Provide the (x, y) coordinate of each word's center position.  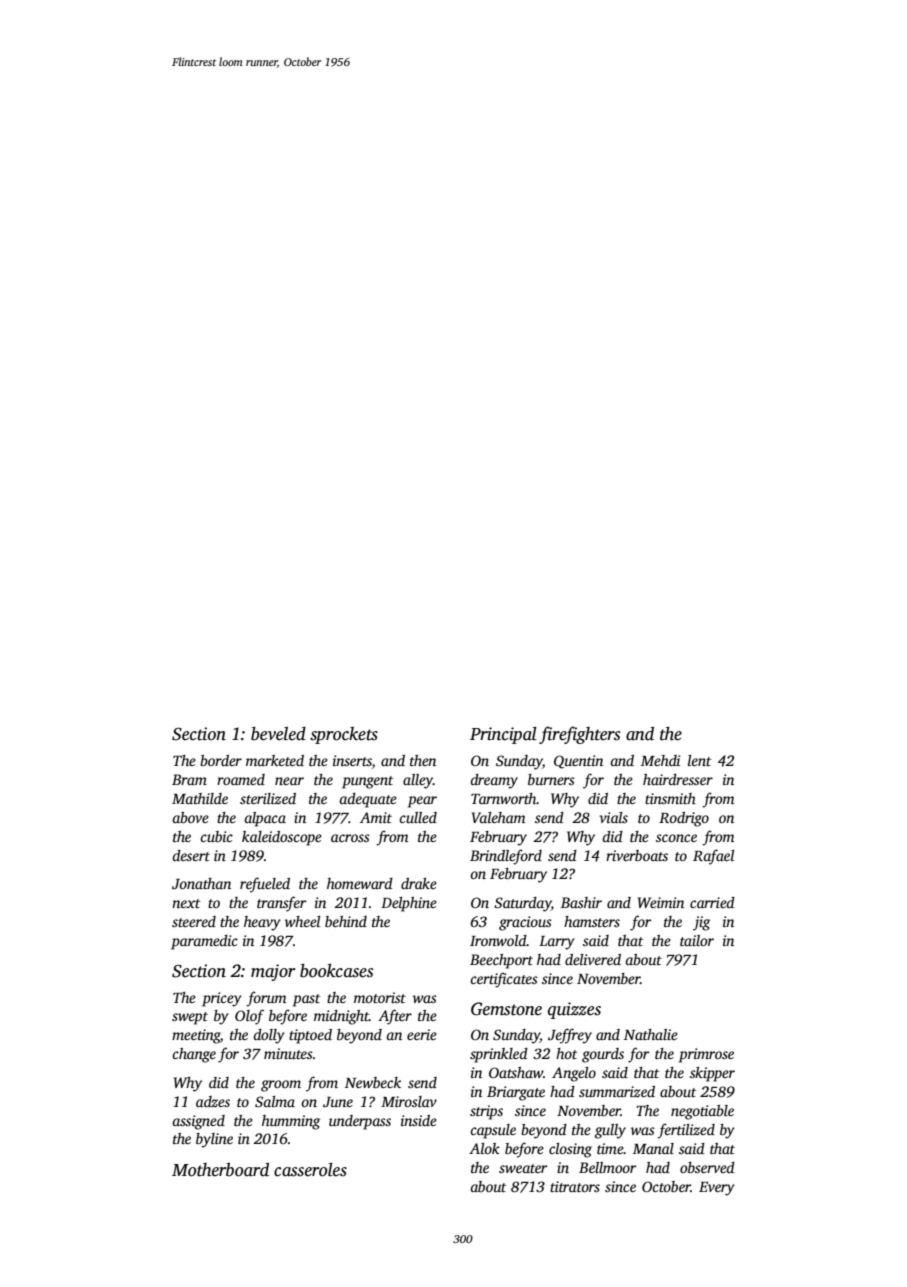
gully (610, 1131)
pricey (222, 999)
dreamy (494, 781)
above (190, 817)
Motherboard (220, 1170)
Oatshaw (516, 1072)
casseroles (310, 1170)
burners (551, 779)
